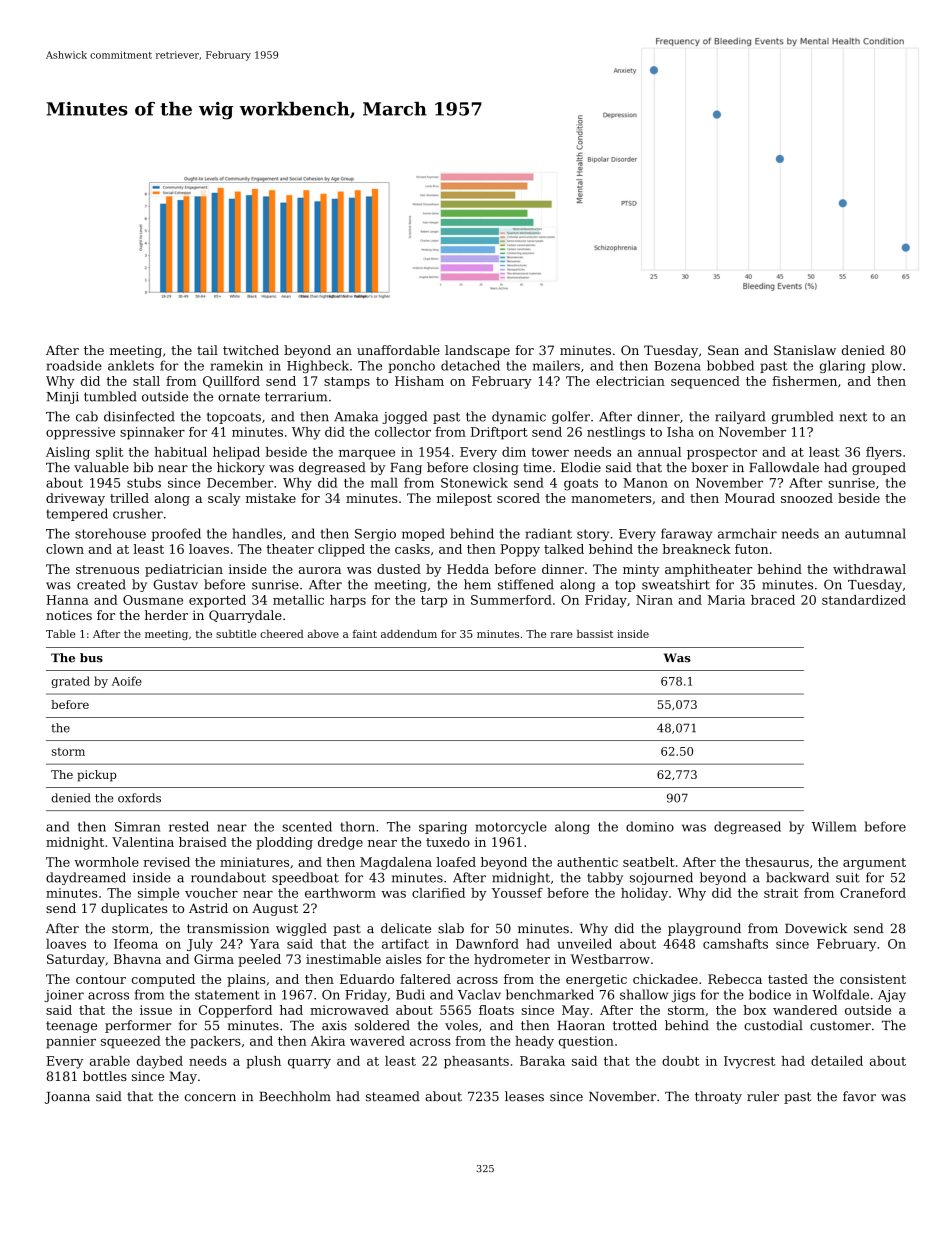 Image resolution: width=952 pixels, height=1233 pixels. What do you see at coordinates (561, 635) in the screenshot?
I see `rare` at bounding box center [561, 635].
